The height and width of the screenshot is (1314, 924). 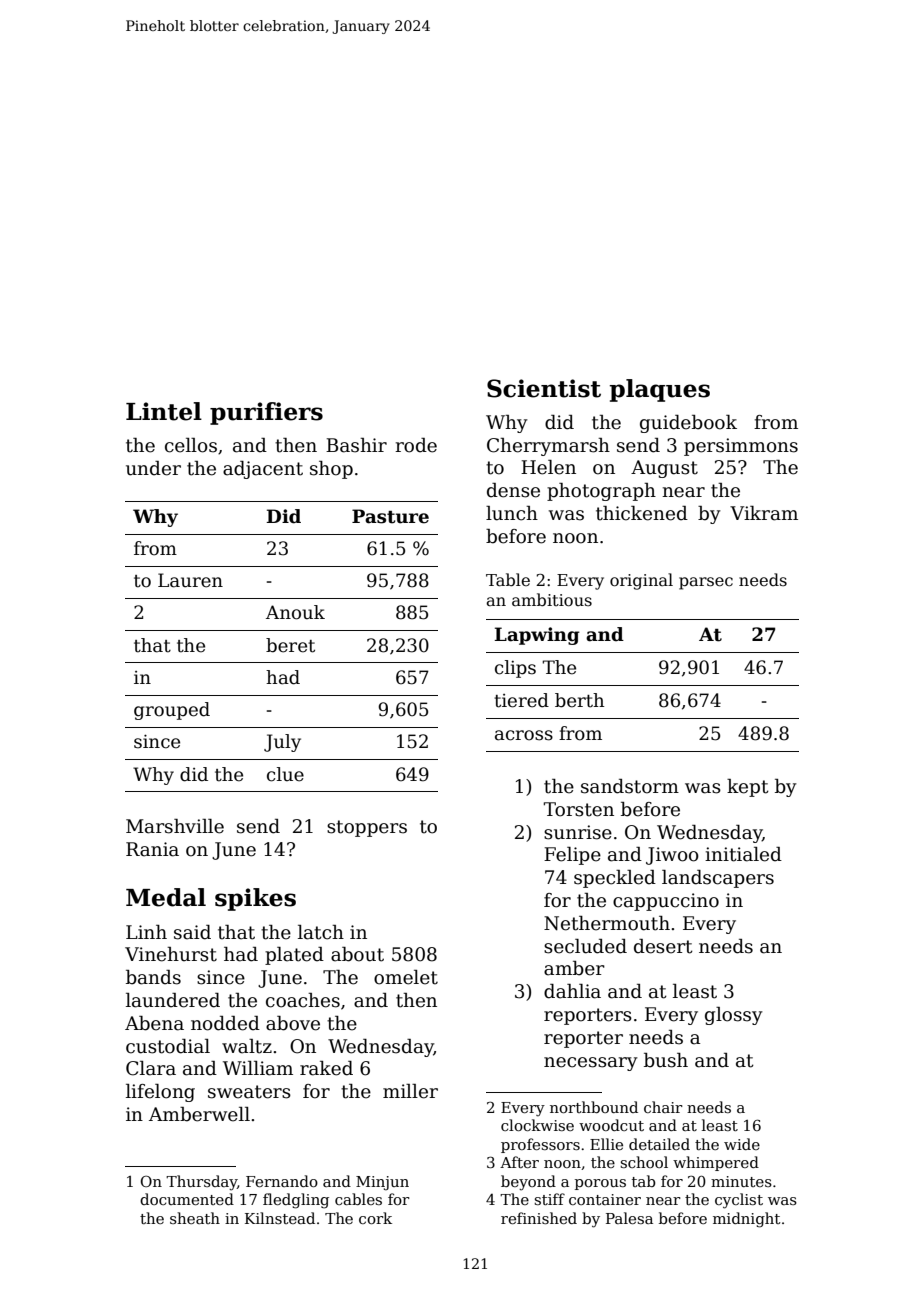 I want to click on Scientist, so click(x=544, y=388).
